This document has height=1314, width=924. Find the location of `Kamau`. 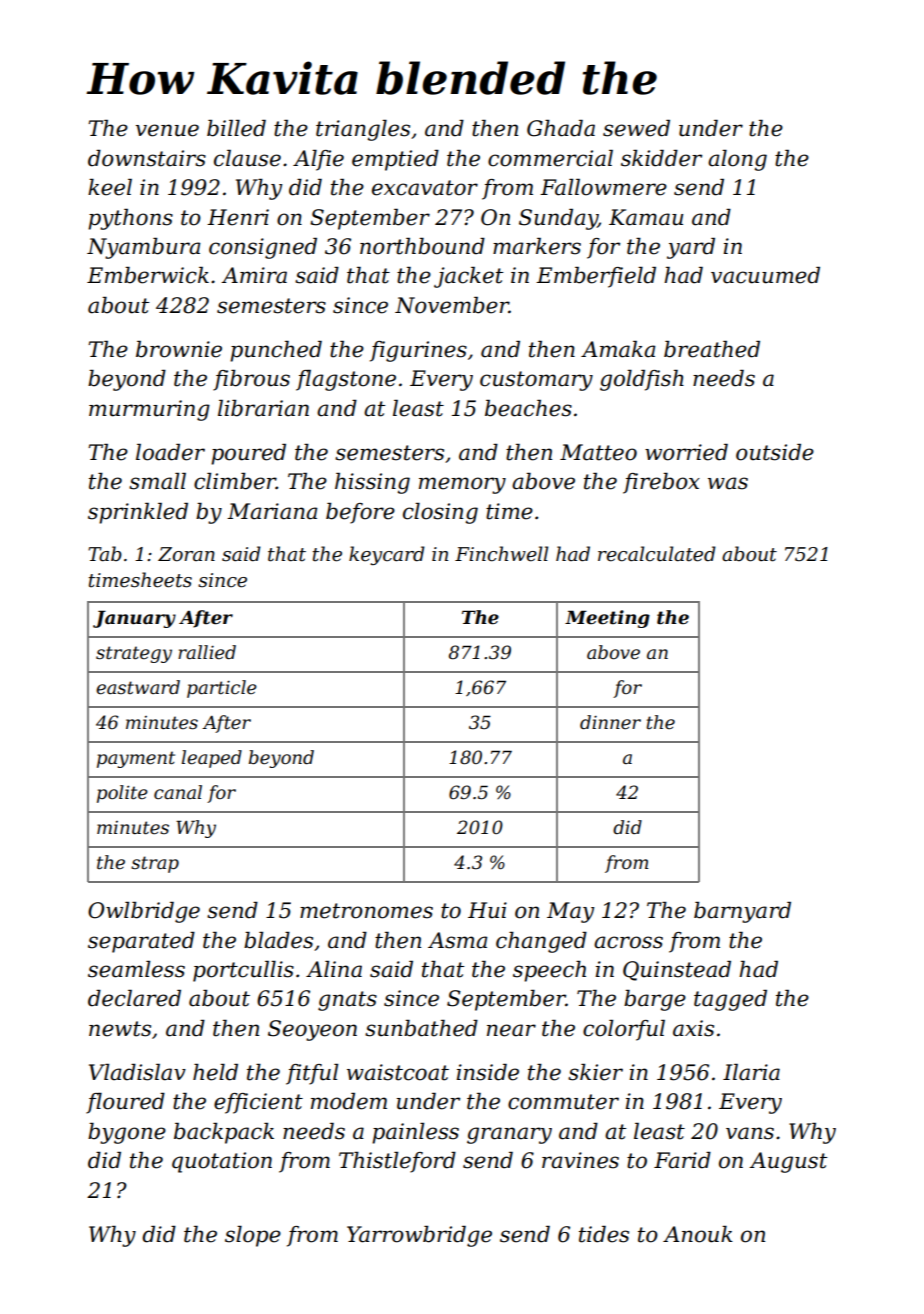

Kamau is located at coordinates (646, 217).
